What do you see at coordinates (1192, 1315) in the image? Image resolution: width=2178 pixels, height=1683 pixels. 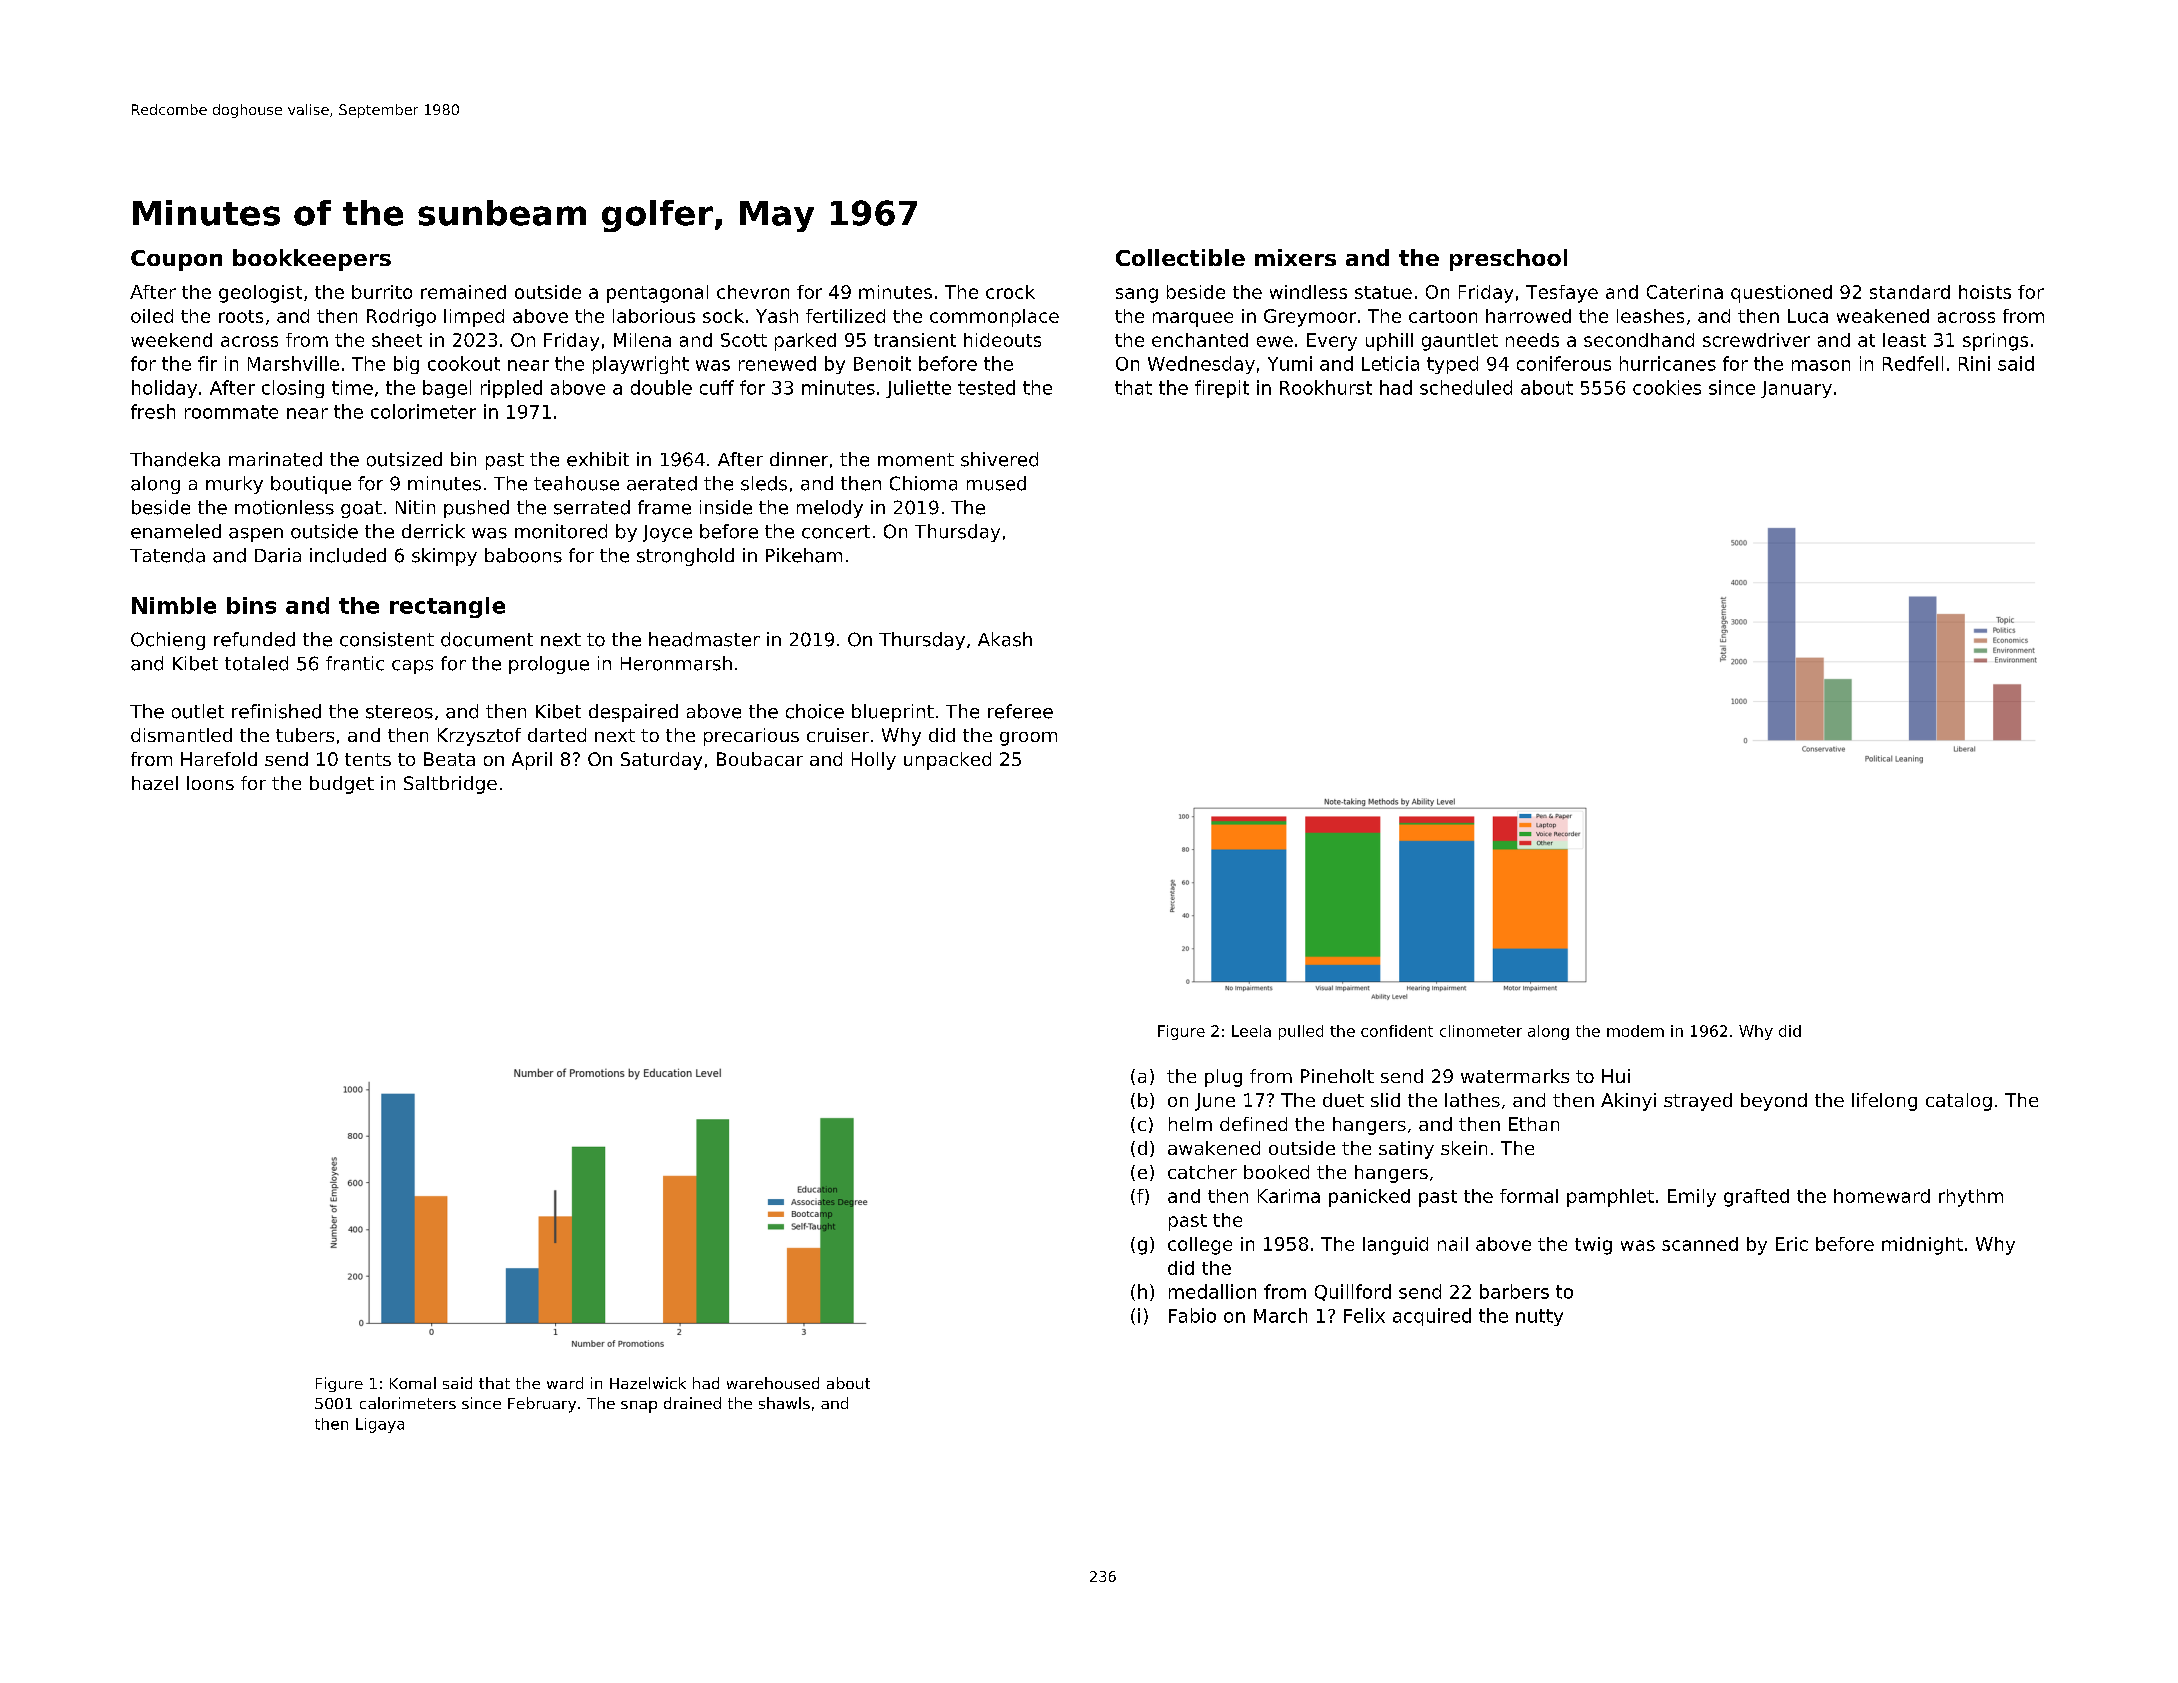 I see `Fabio` at bounding box center [1192, 1315].
